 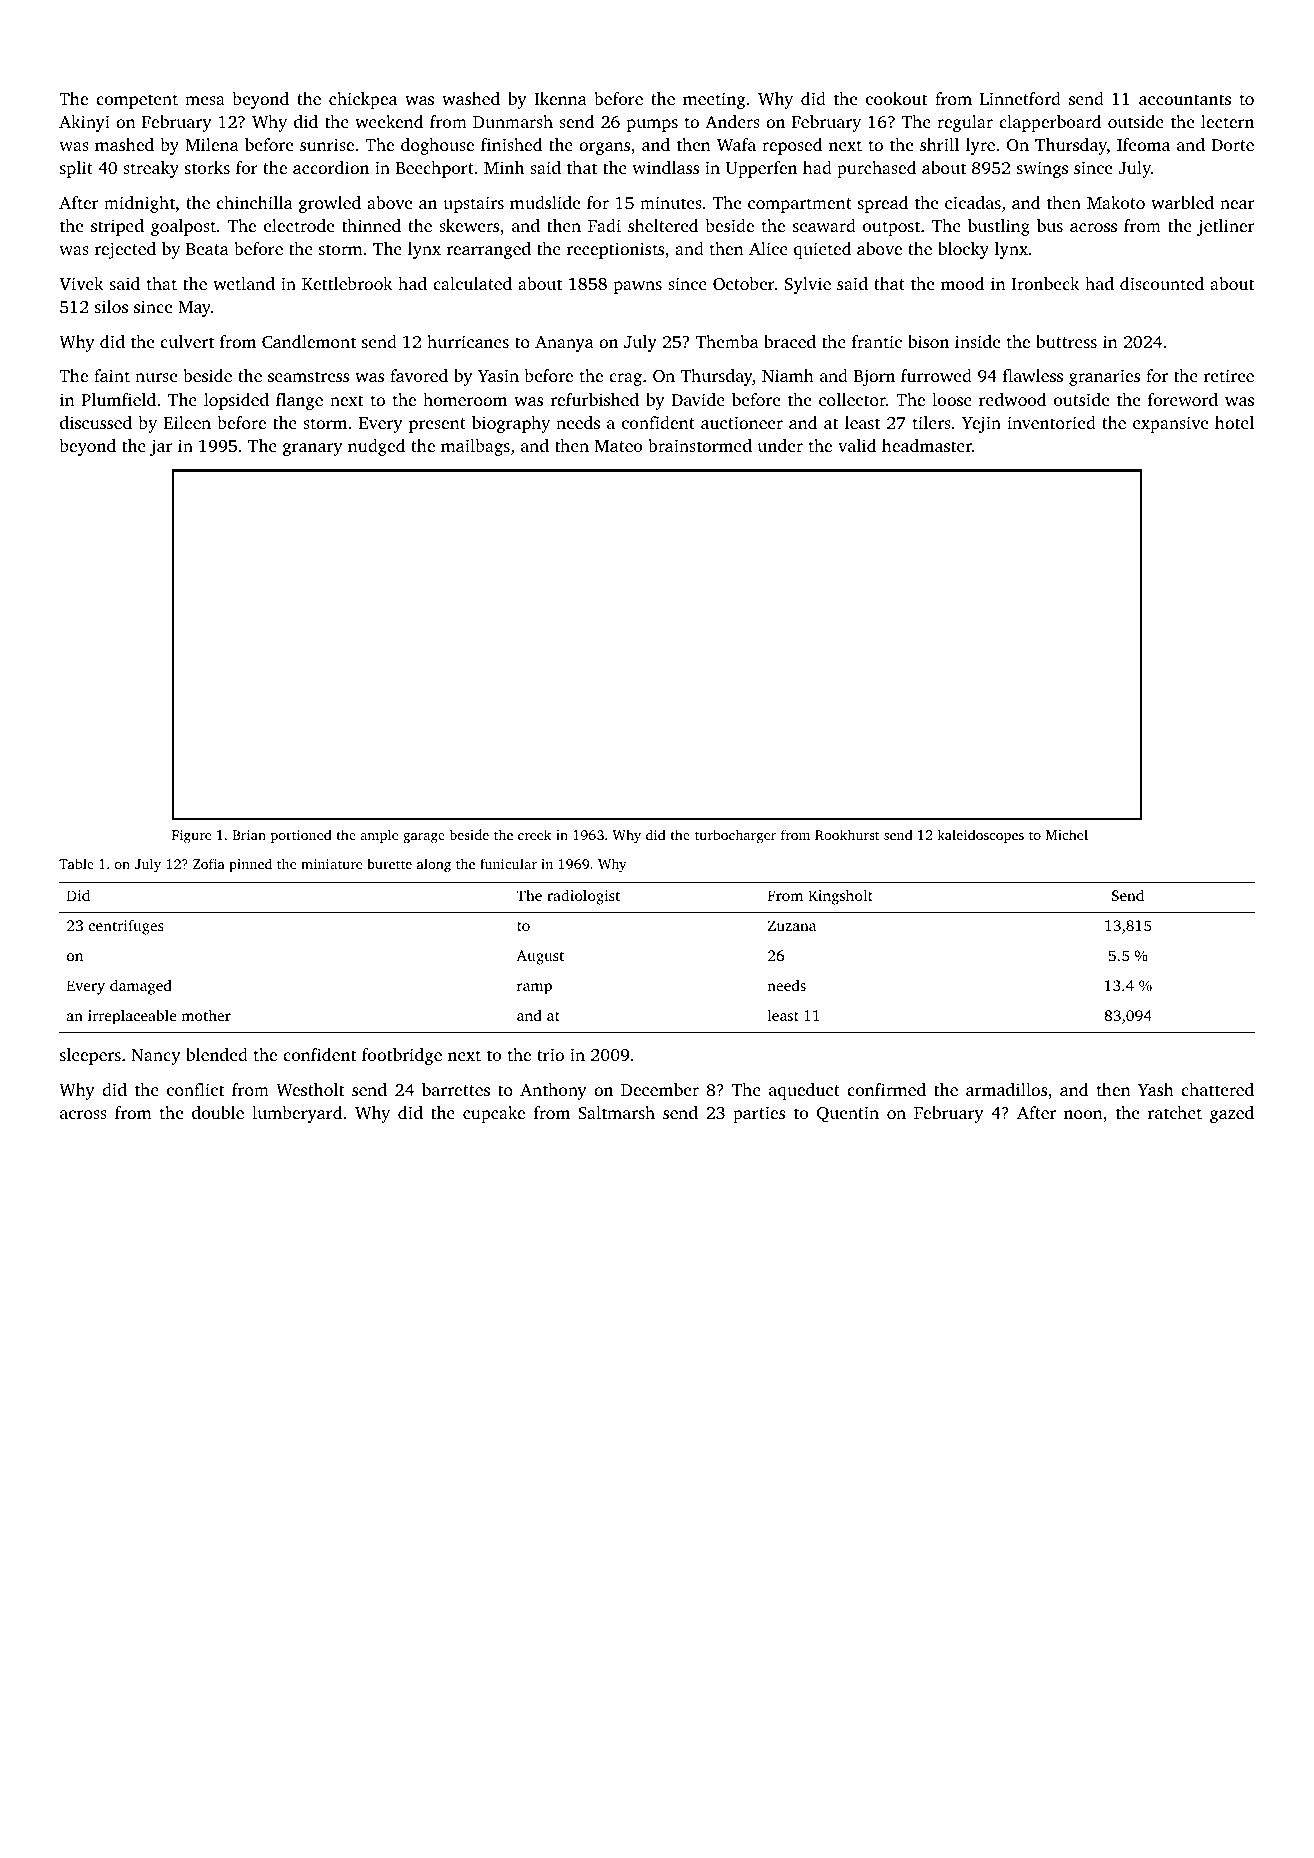 What do you see at coordinates (999, 227) in the screenshot?
I see `bustling` at bounding box center [999, 227].
